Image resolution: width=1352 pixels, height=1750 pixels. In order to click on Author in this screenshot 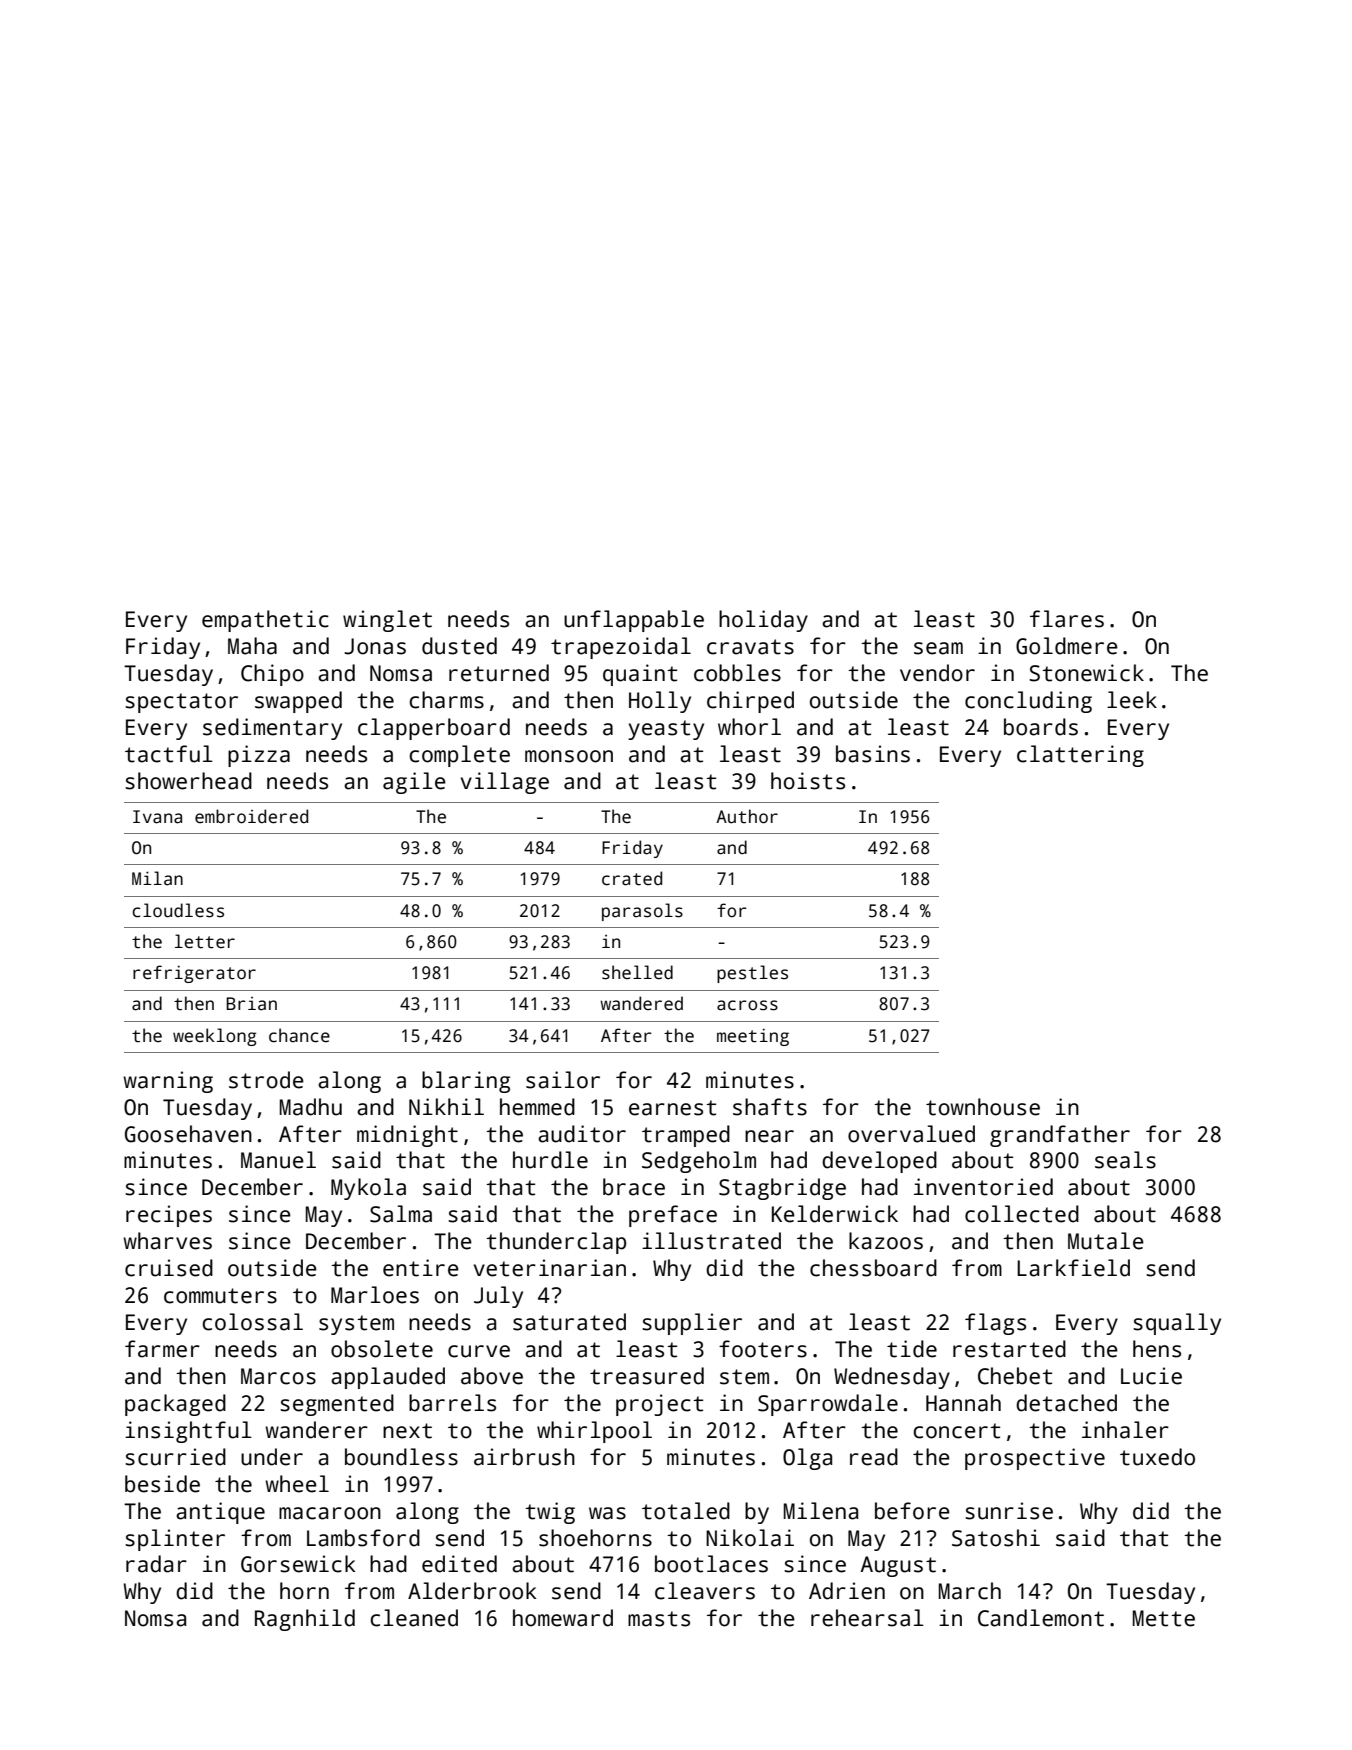, I will do `click(747, 816)`.
